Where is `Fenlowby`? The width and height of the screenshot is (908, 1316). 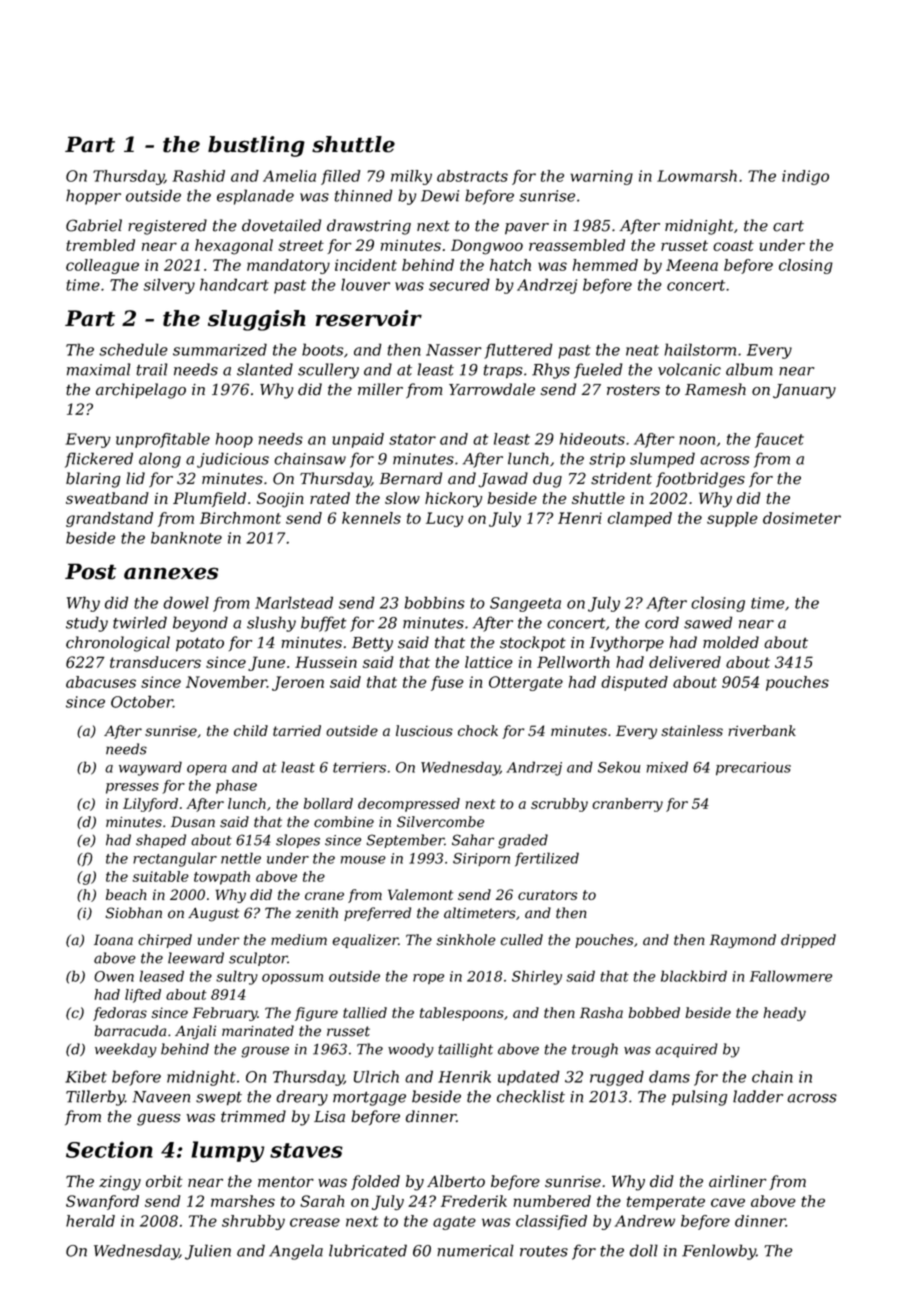 Fenlowby is located at coordinates (719, 1252).
